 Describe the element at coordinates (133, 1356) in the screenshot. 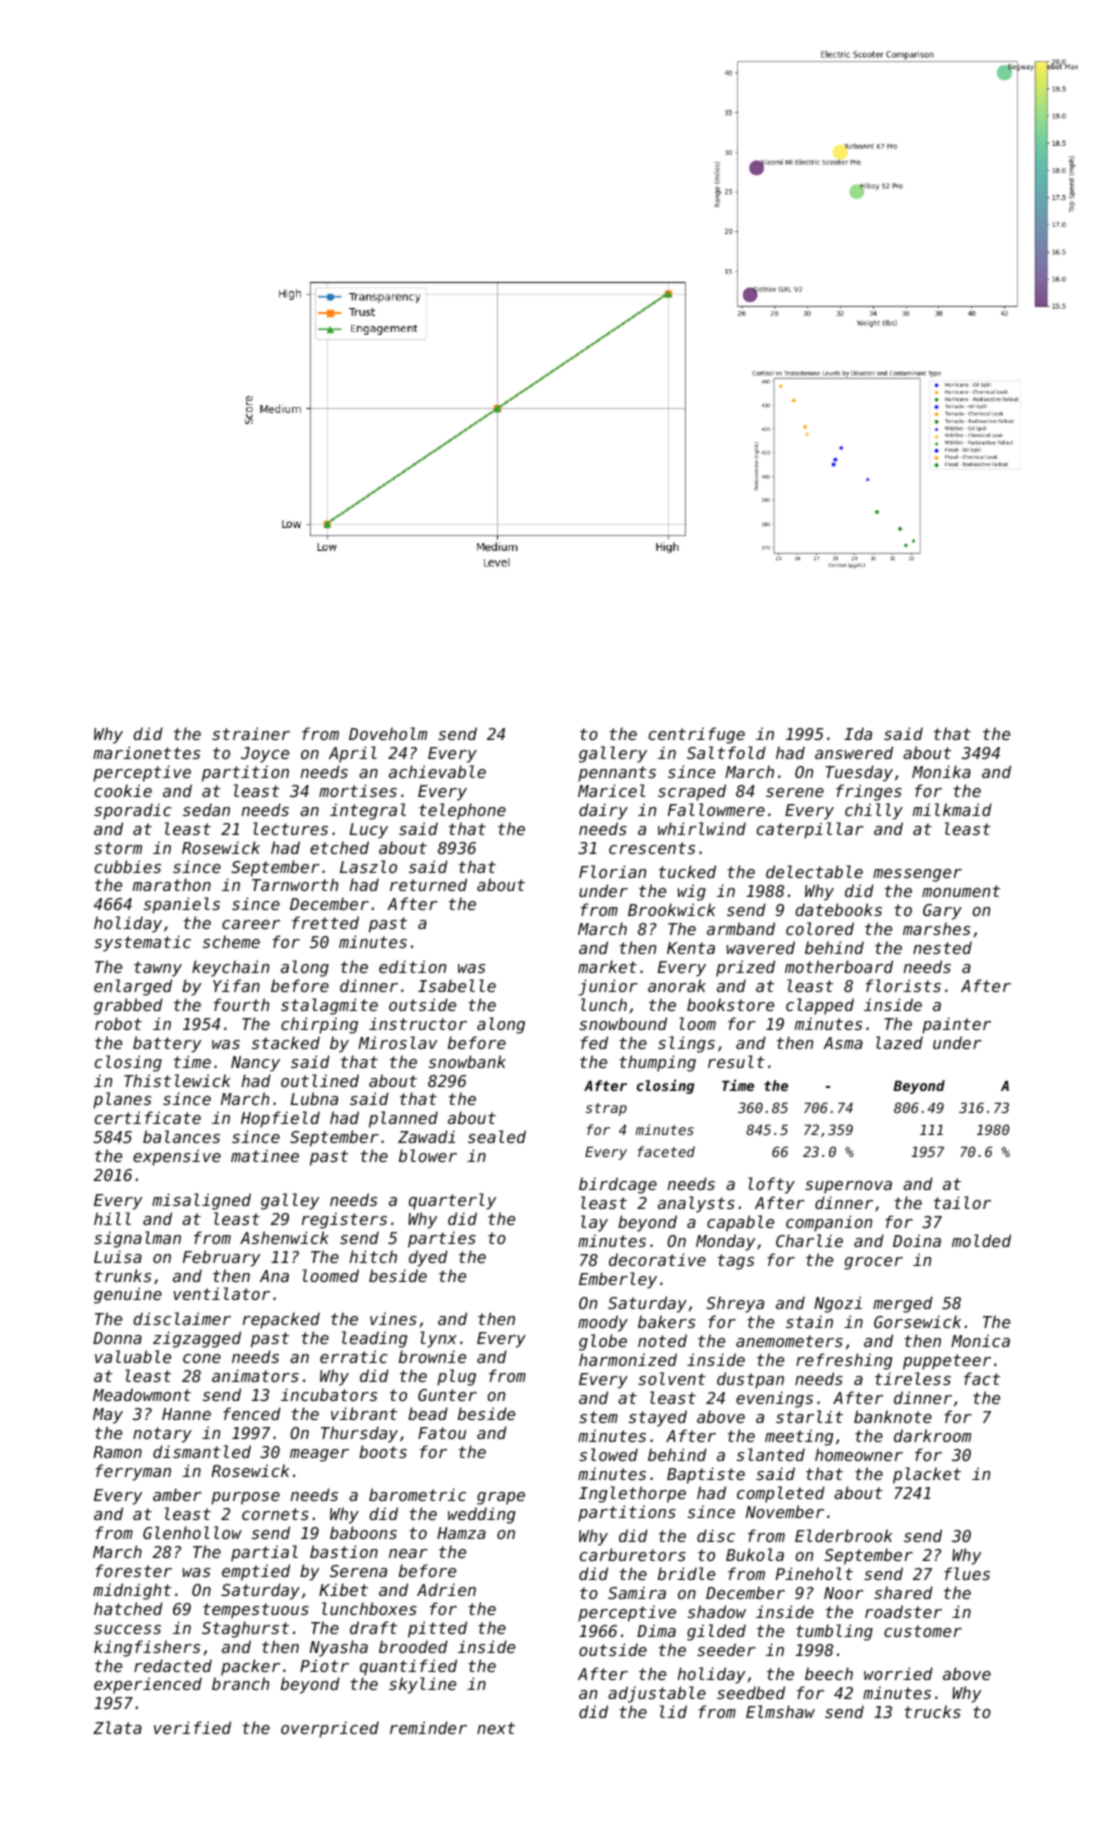

I see `valuable` at that location.
